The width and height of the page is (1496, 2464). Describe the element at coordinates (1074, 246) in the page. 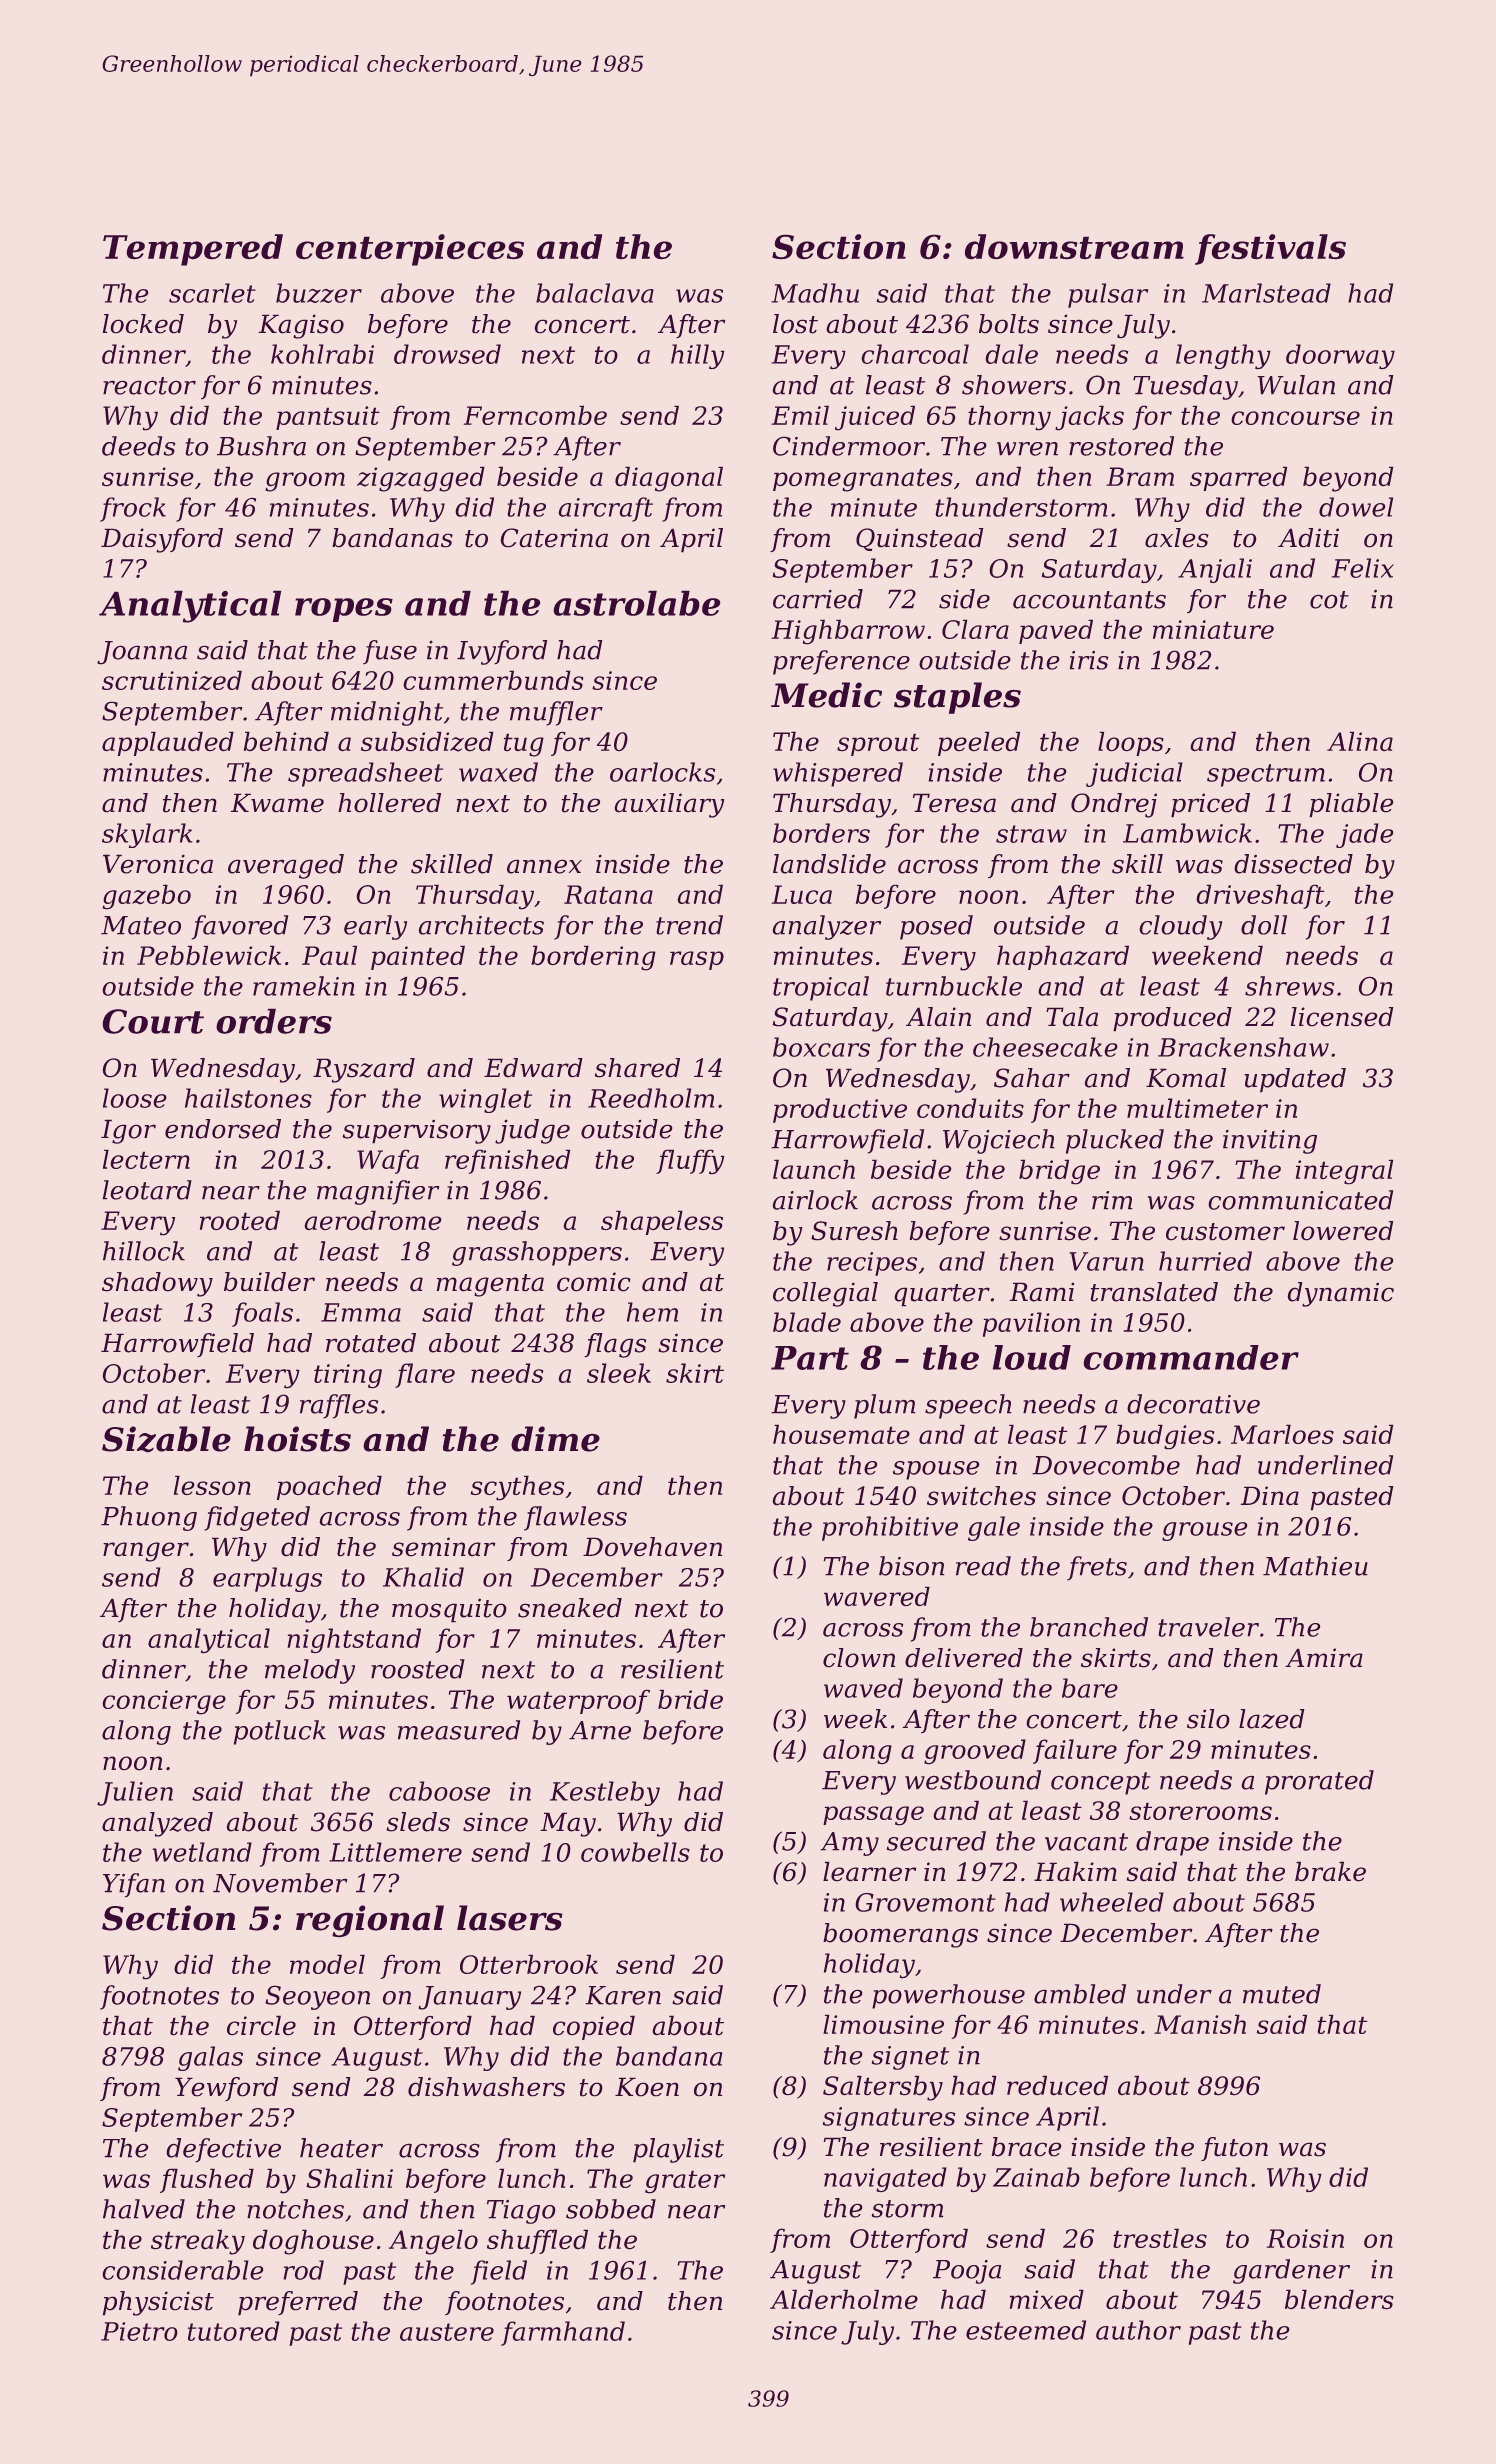

I see `downstream` at that location.
